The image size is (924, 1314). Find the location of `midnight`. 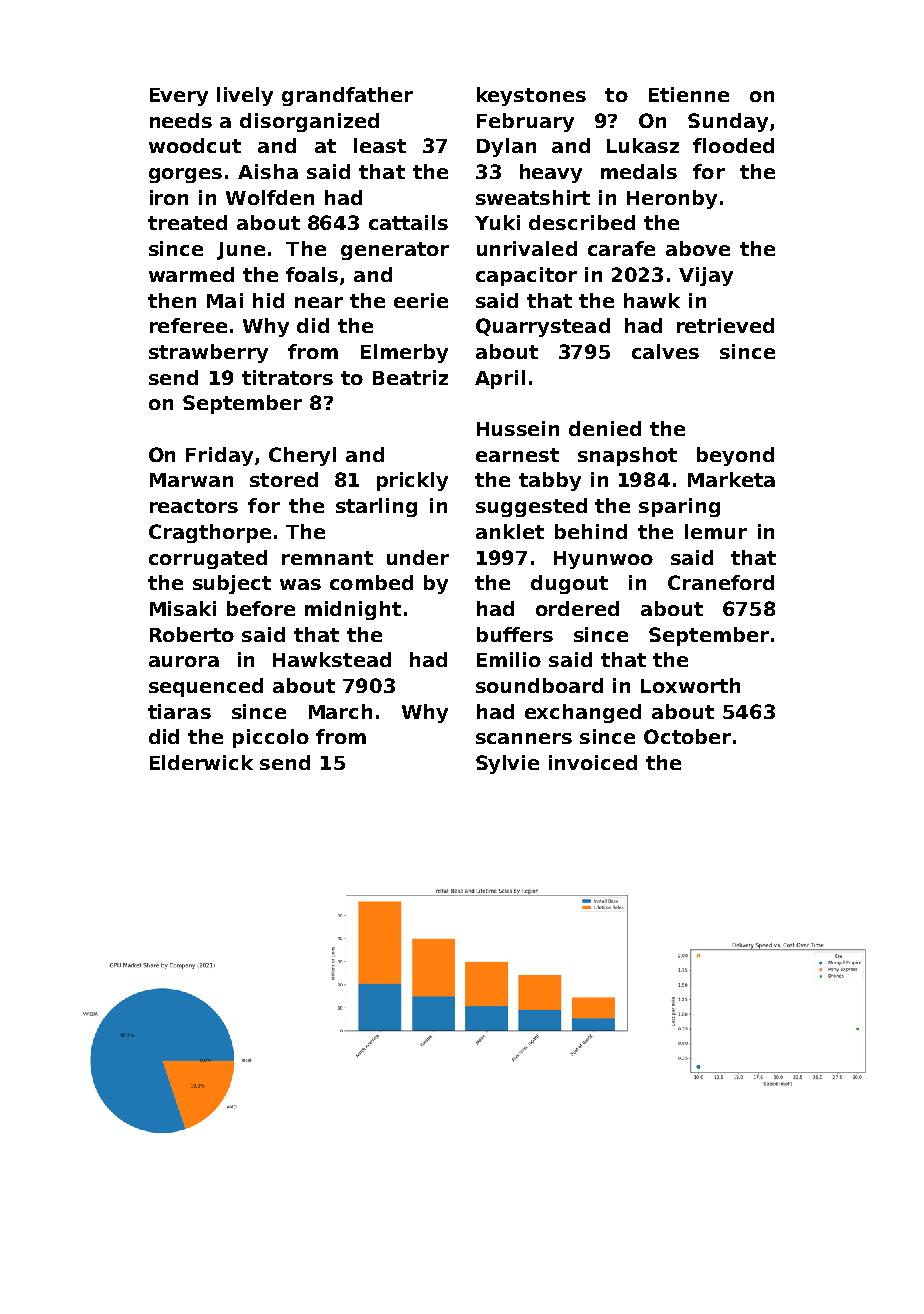

midnight is located at coordinates (353, 610).
